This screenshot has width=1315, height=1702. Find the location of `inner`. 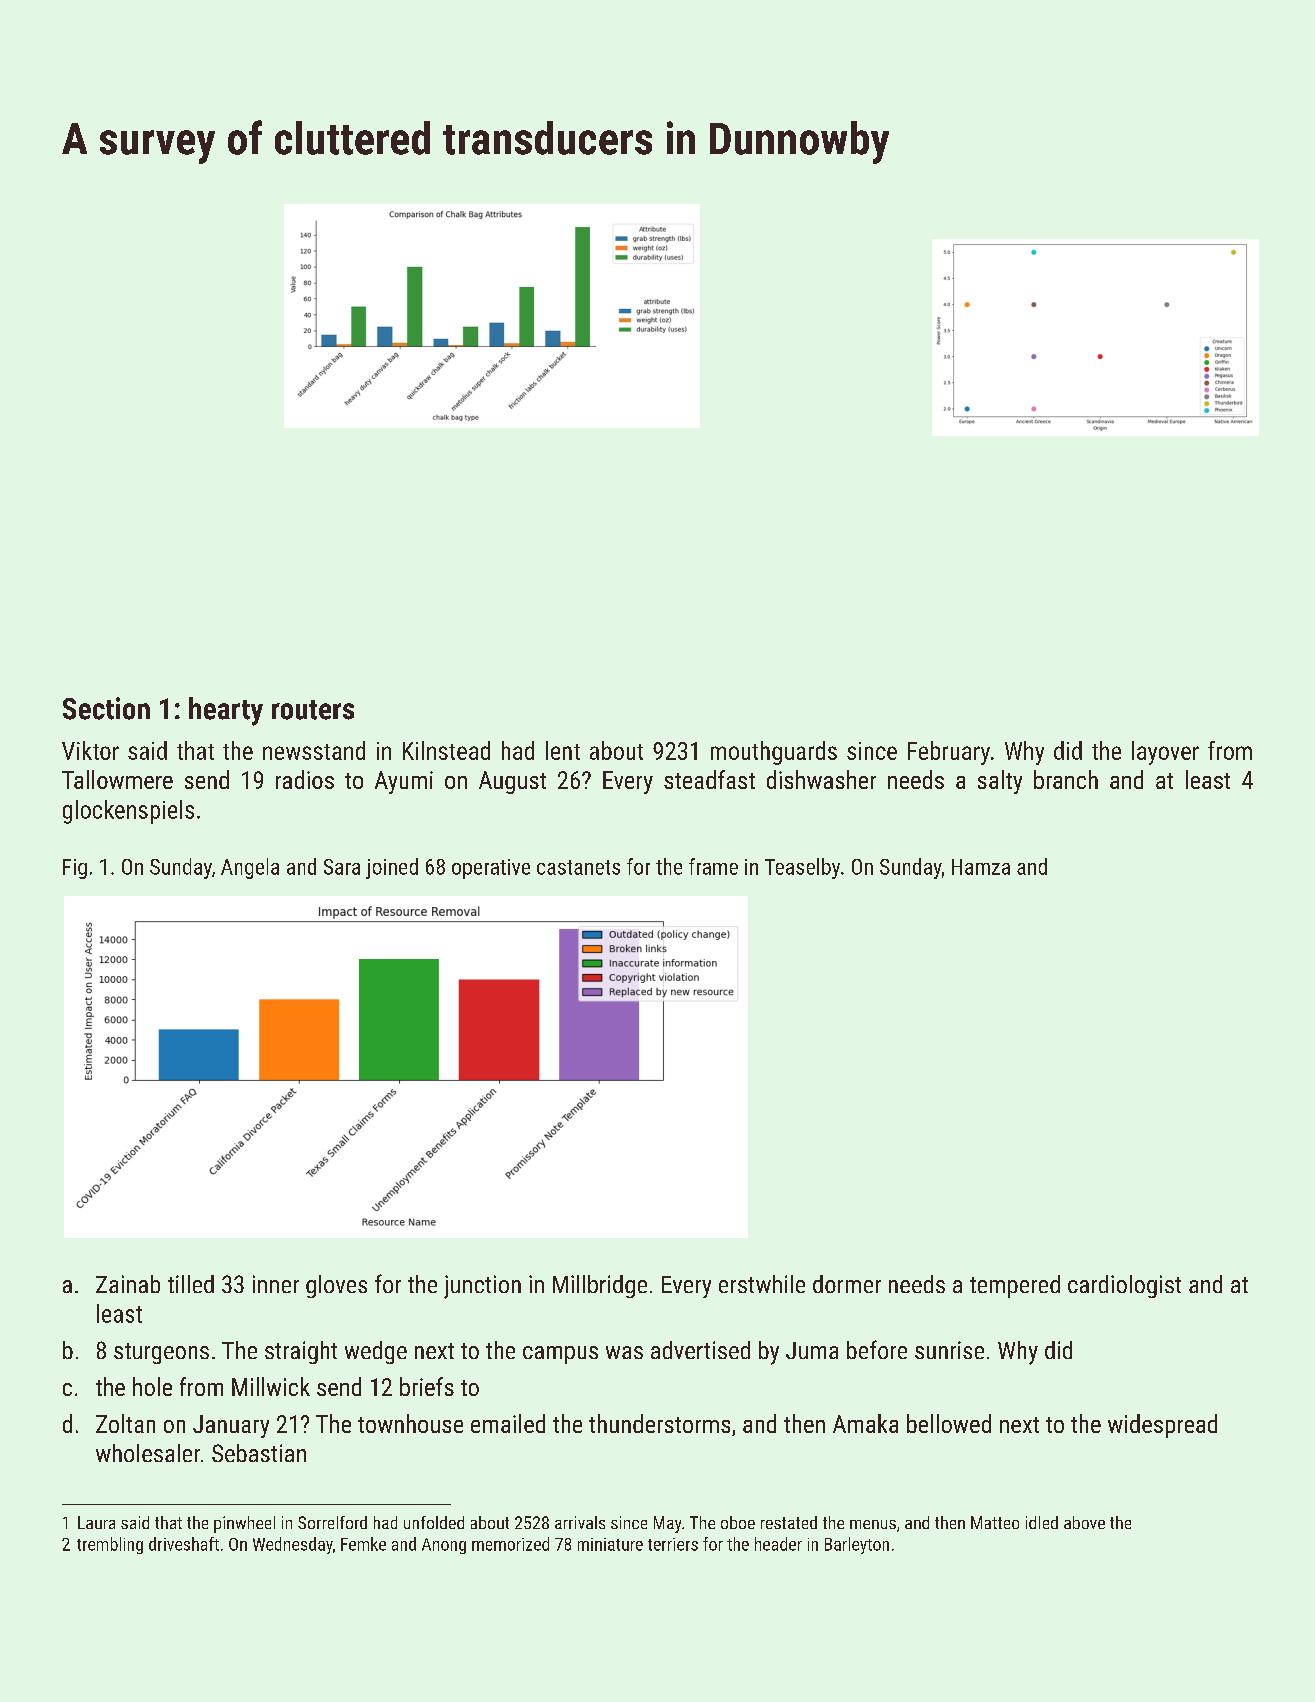

inner is located at coordinates (276, 1284).
